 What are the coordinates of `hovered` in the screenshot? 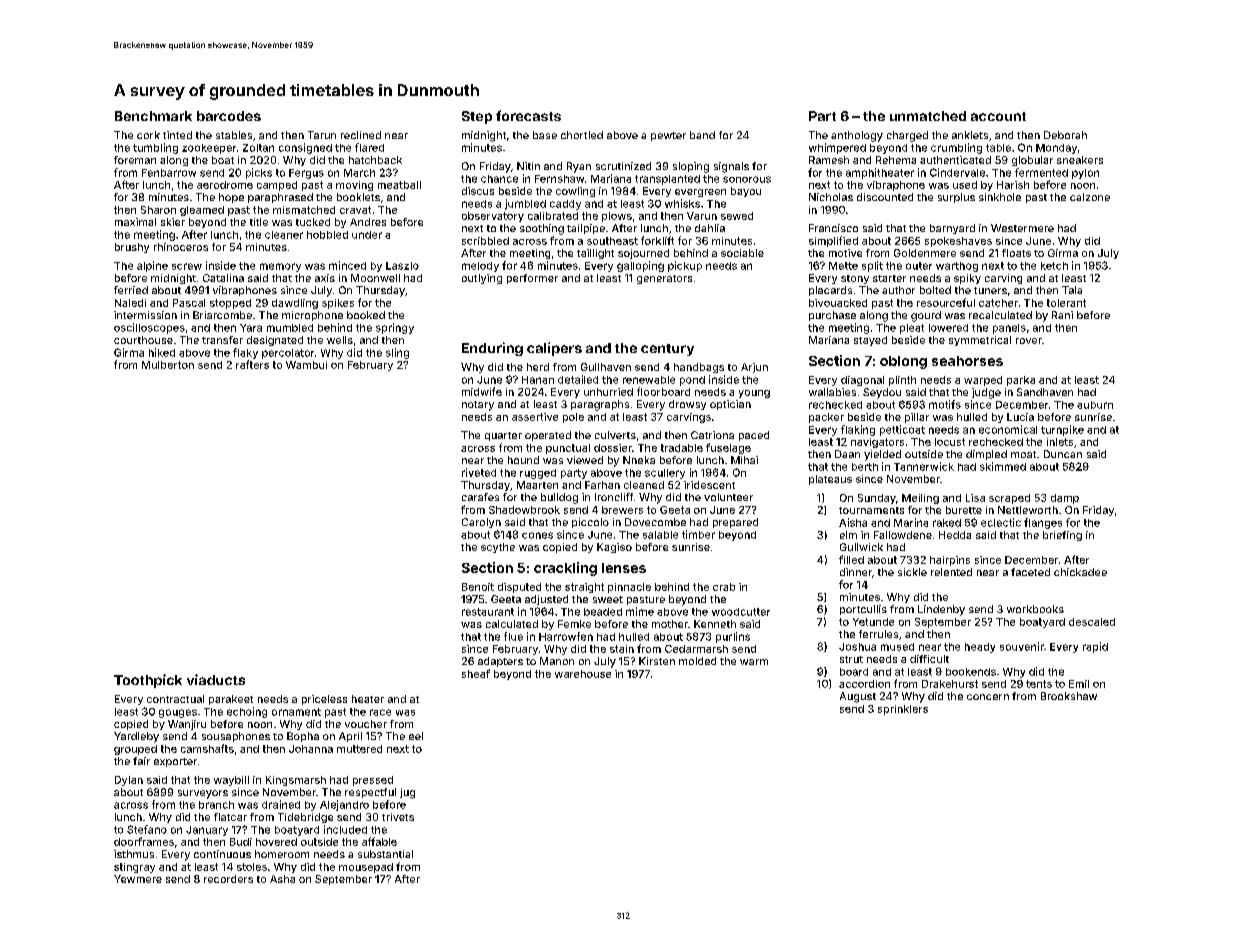 It's located at (276, 842).
